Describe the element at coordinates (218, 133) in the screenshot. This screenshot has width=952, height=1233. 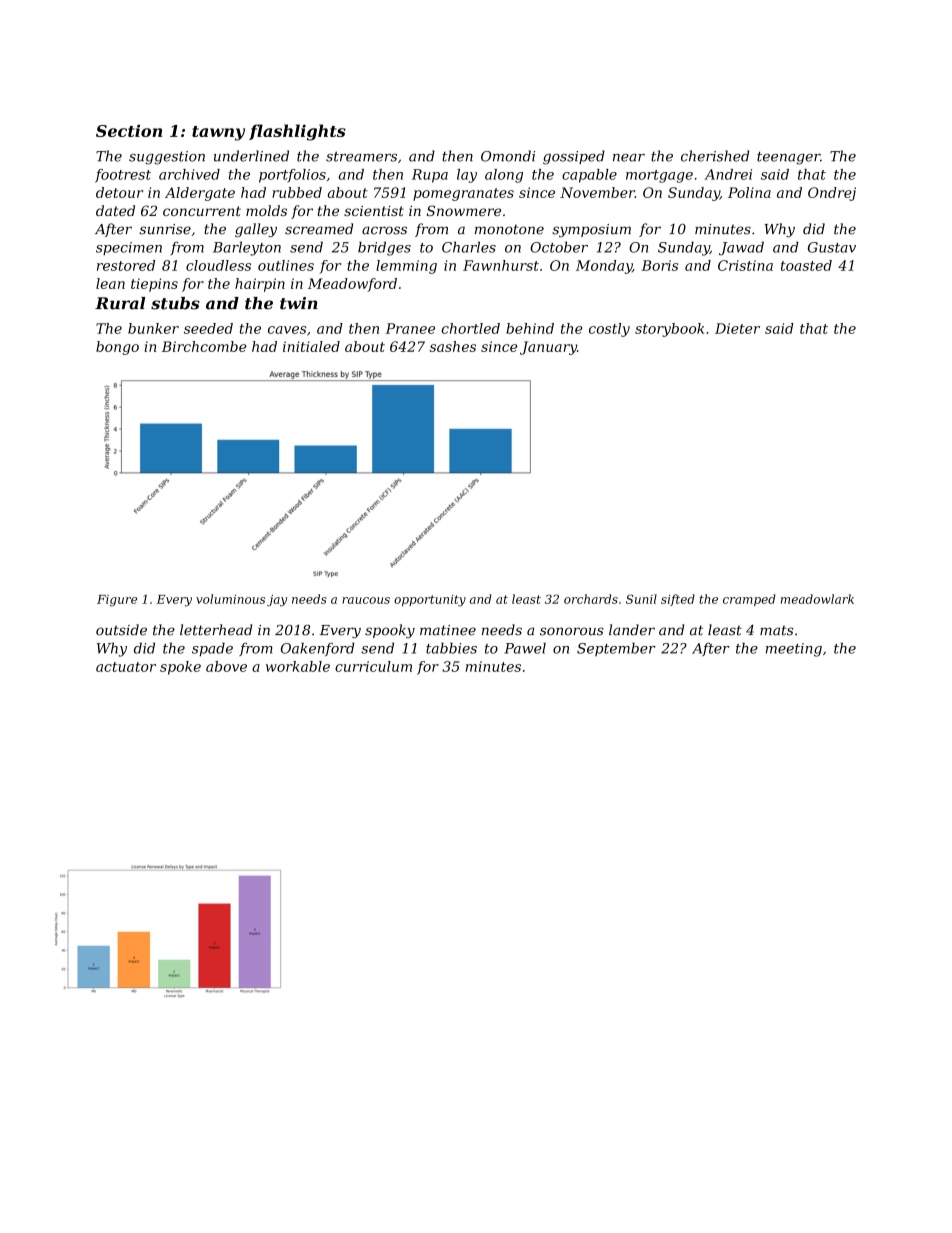
I see `tawny` at that location.
